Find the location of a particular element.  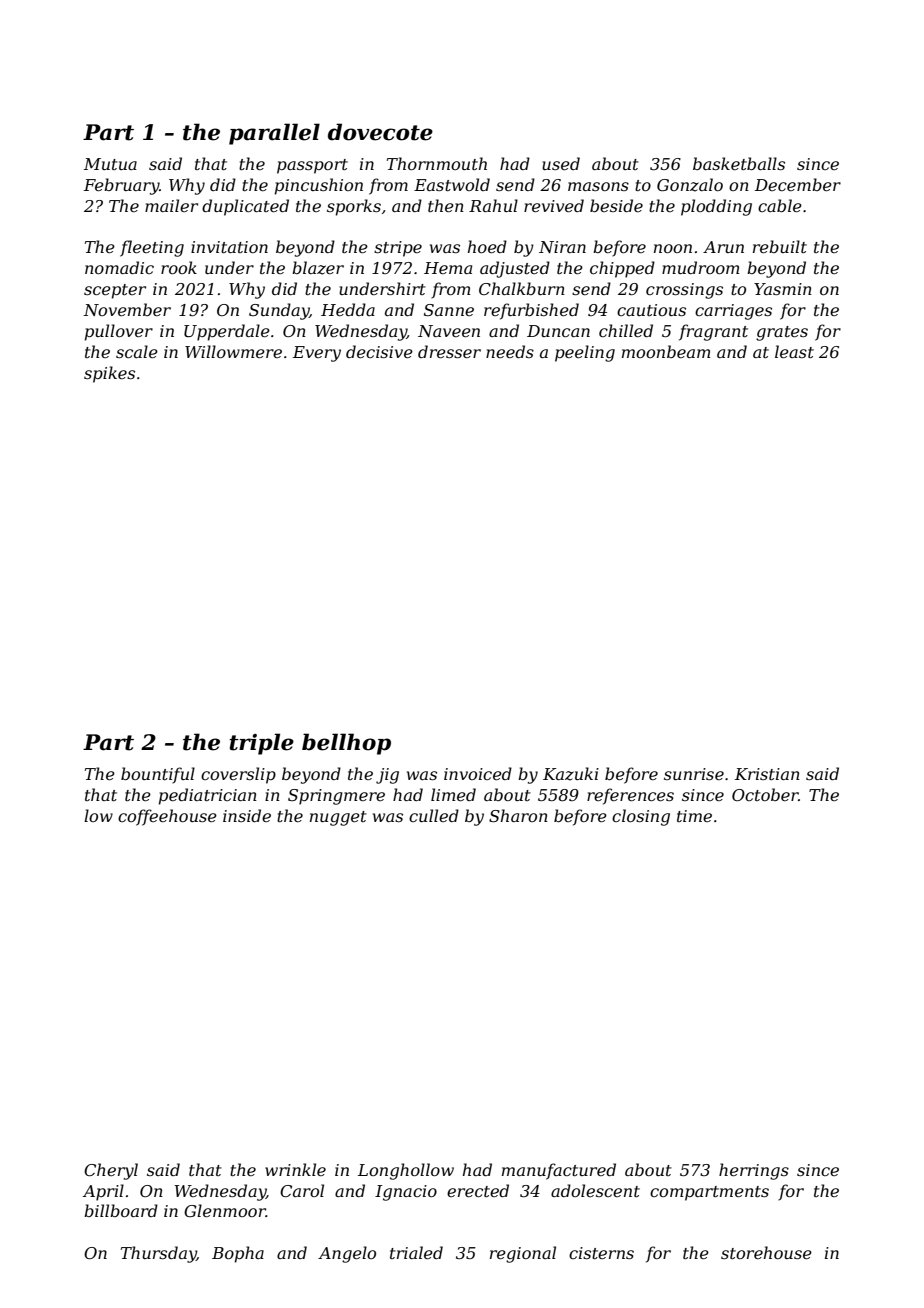

Willowmere is located at coordinates (233, 351).
